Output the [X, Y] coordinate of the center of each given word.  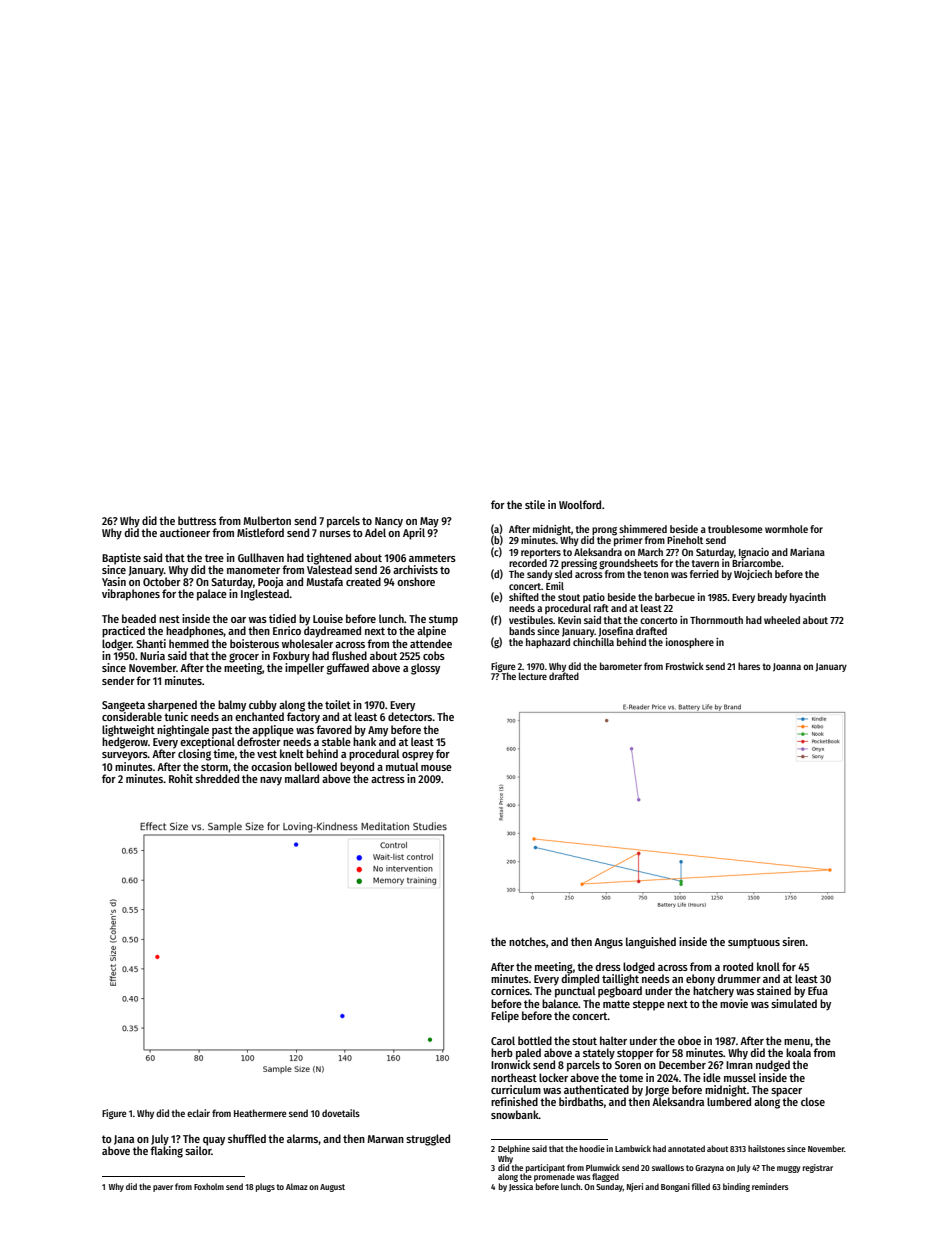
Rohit [181, 778]
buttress [197, 520]
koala [798, 1052]
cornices [510, 990]
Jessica [521, 1187]
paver [163, 1188]
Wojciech [753, 575]
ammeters [432, 558]
